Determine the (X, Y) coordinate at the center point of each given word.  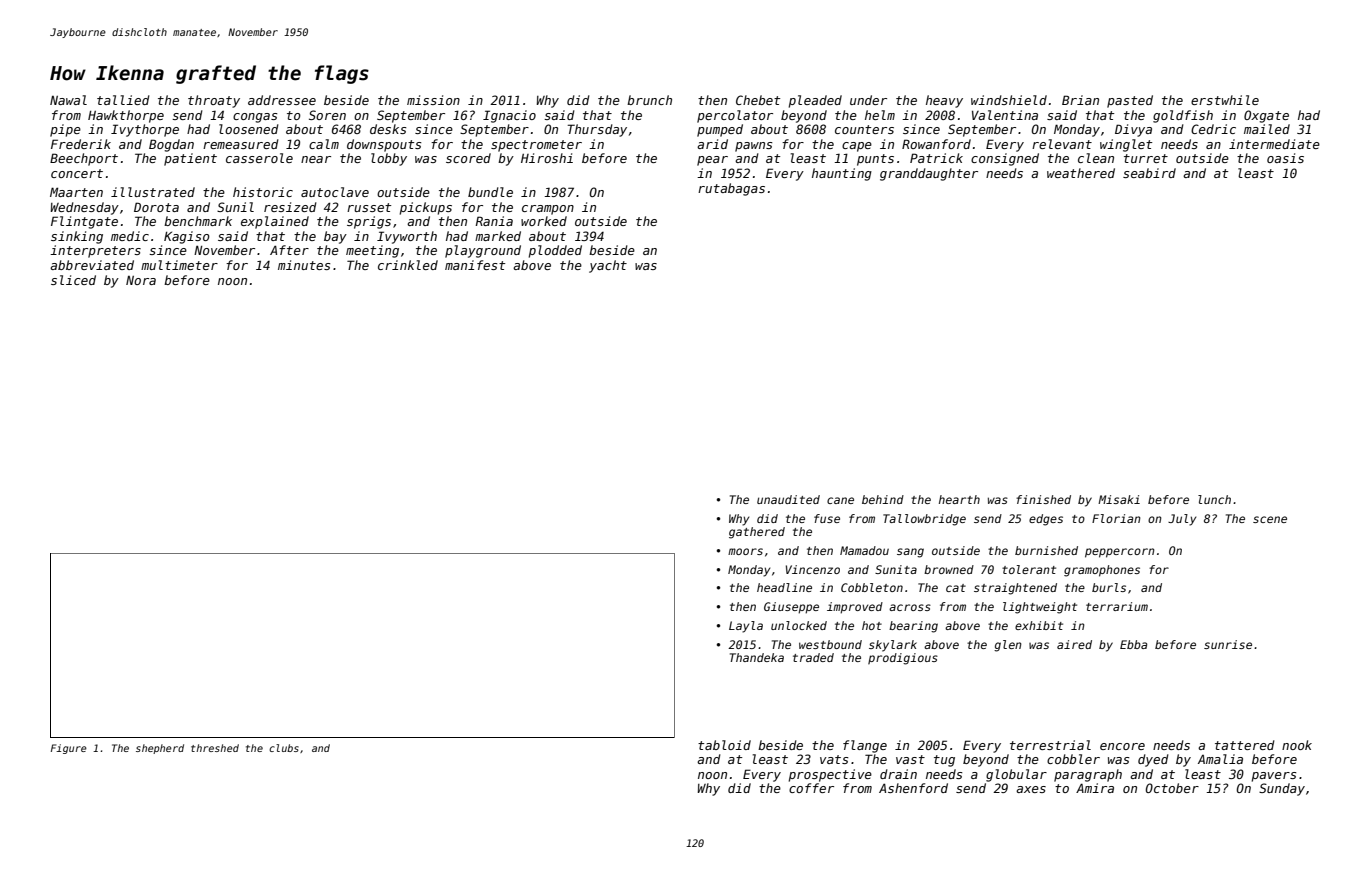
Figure (69, 749)
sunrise (1228, 644)
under (868, 100)
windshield (1009, 100)
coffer (811, 788)
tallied (123, 100)
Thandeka (757, 657)
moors (745, 551)
